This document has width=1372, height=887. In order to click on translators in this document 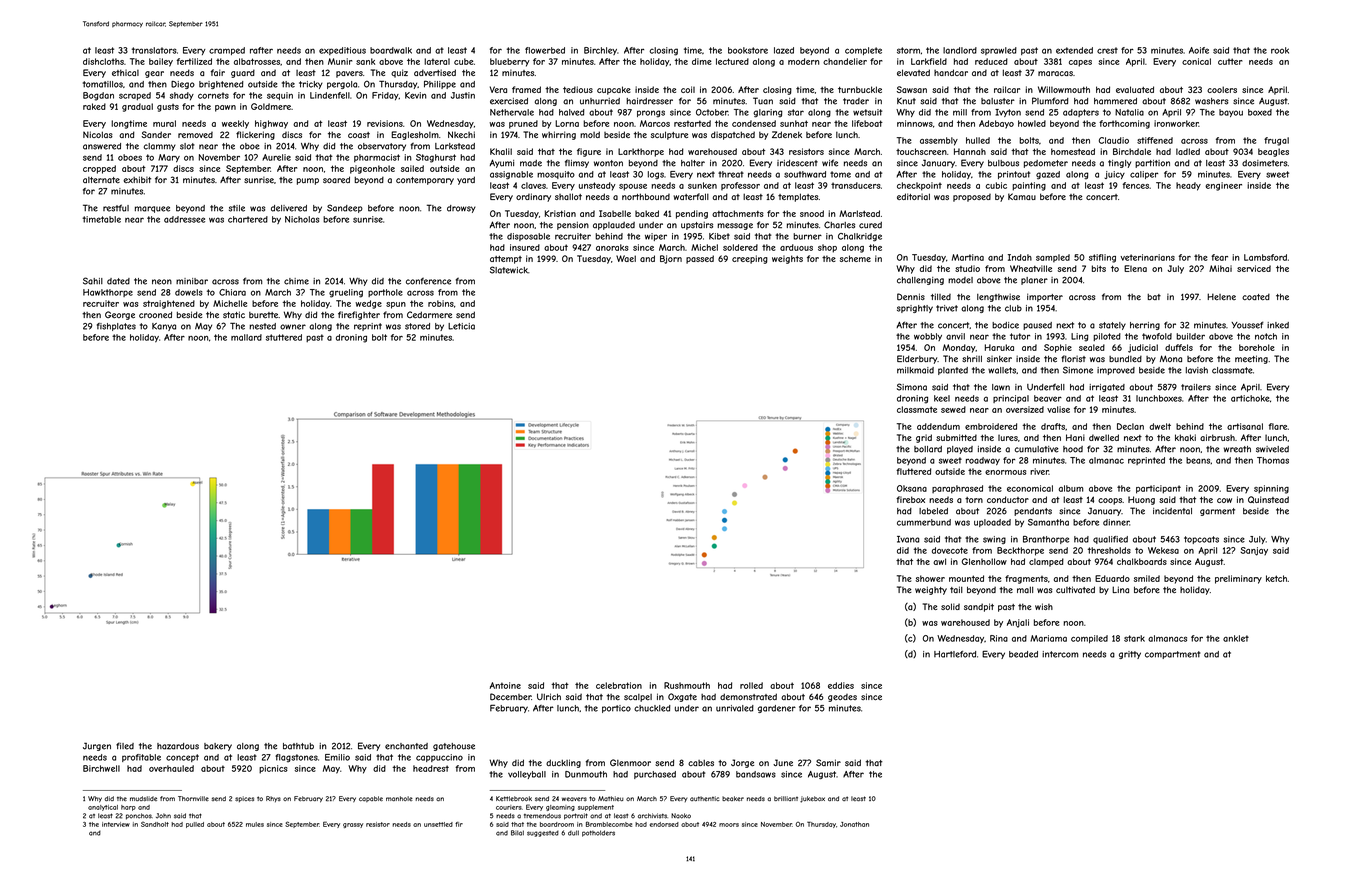, I will do `click(154, 50)`.
